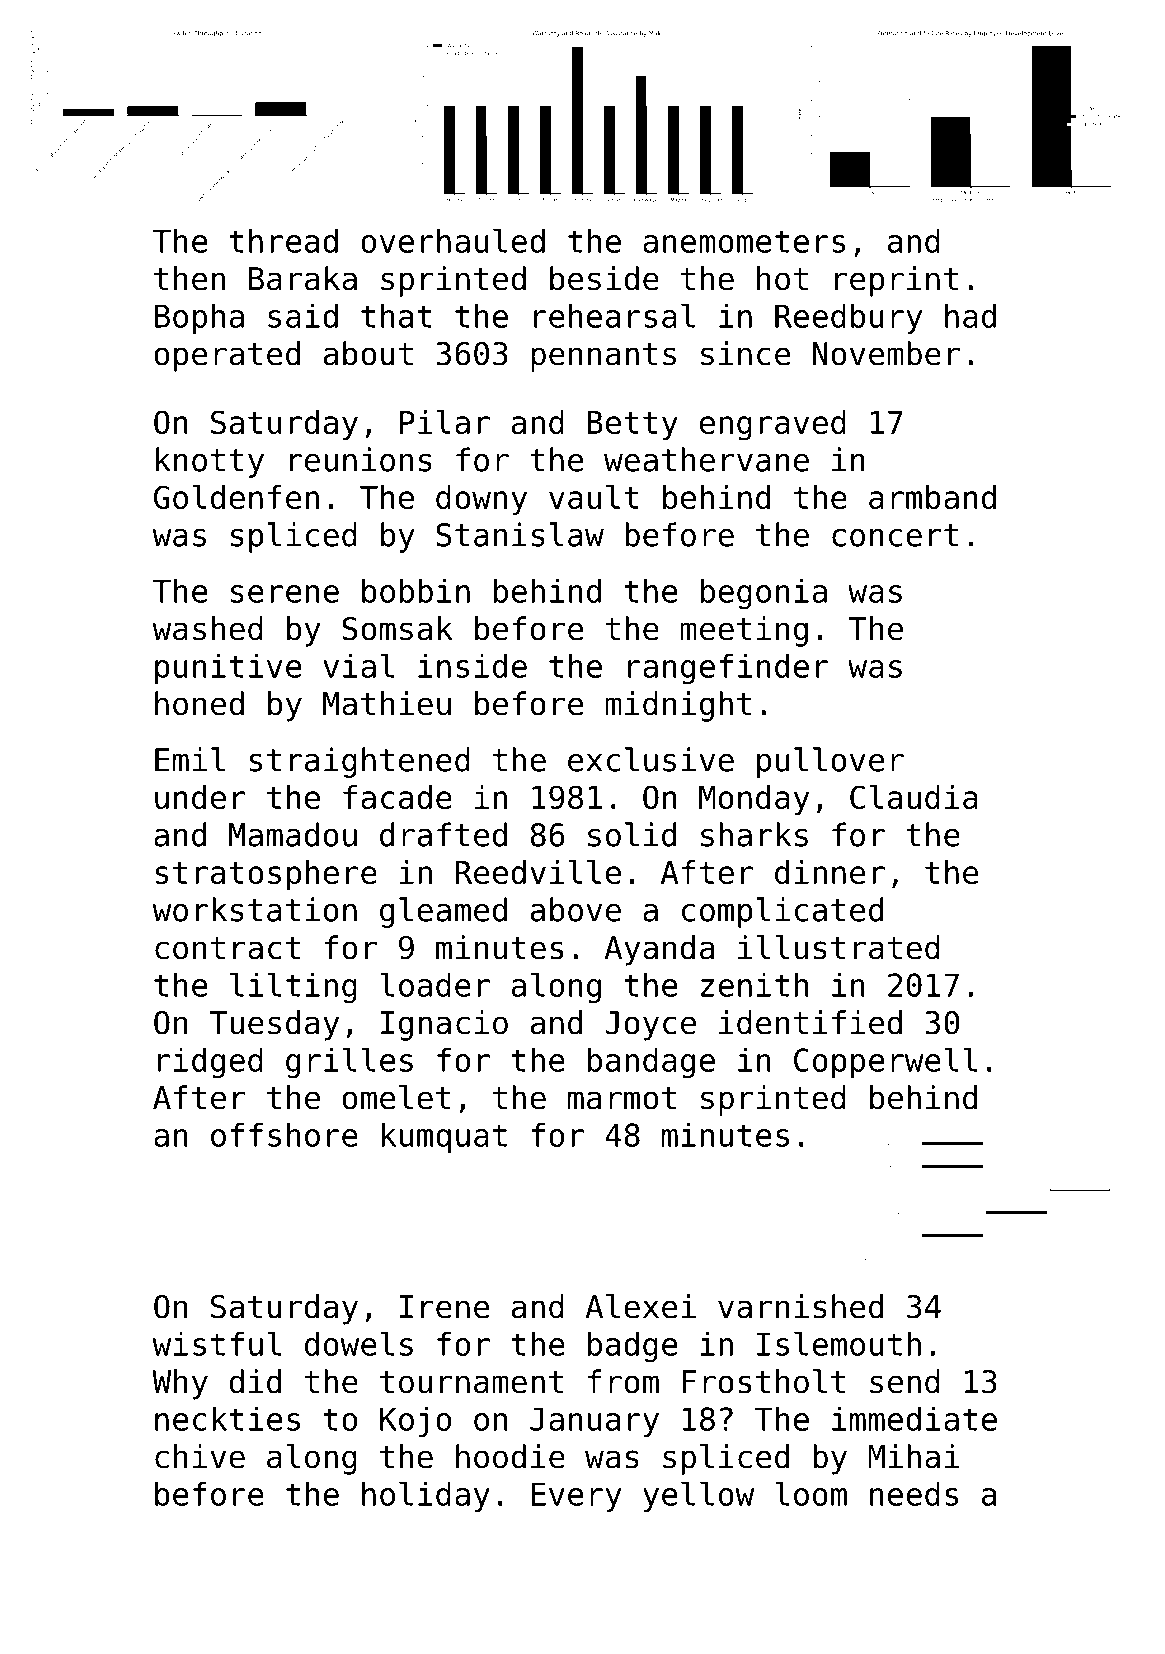 The height and width of the screenshot is (1654, 1165). Describe the element at coordinates (810, 1022) in the screenshot. I see `identified` at that location.
